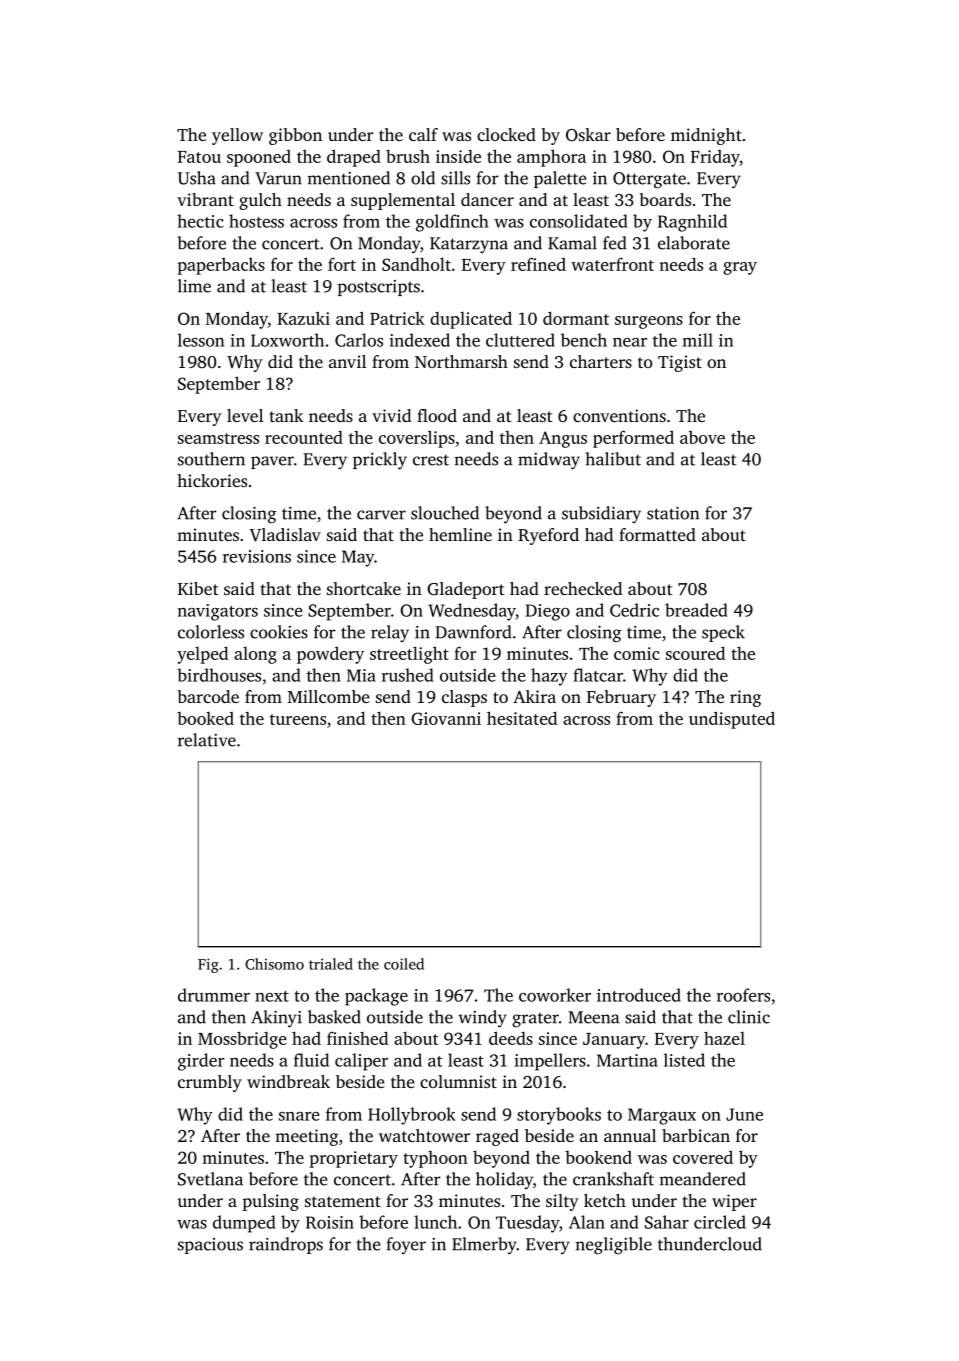  What do you see at coordinates (469, 245) in the document?
I see `Katarzyna` at bounding box center [469, 245].
